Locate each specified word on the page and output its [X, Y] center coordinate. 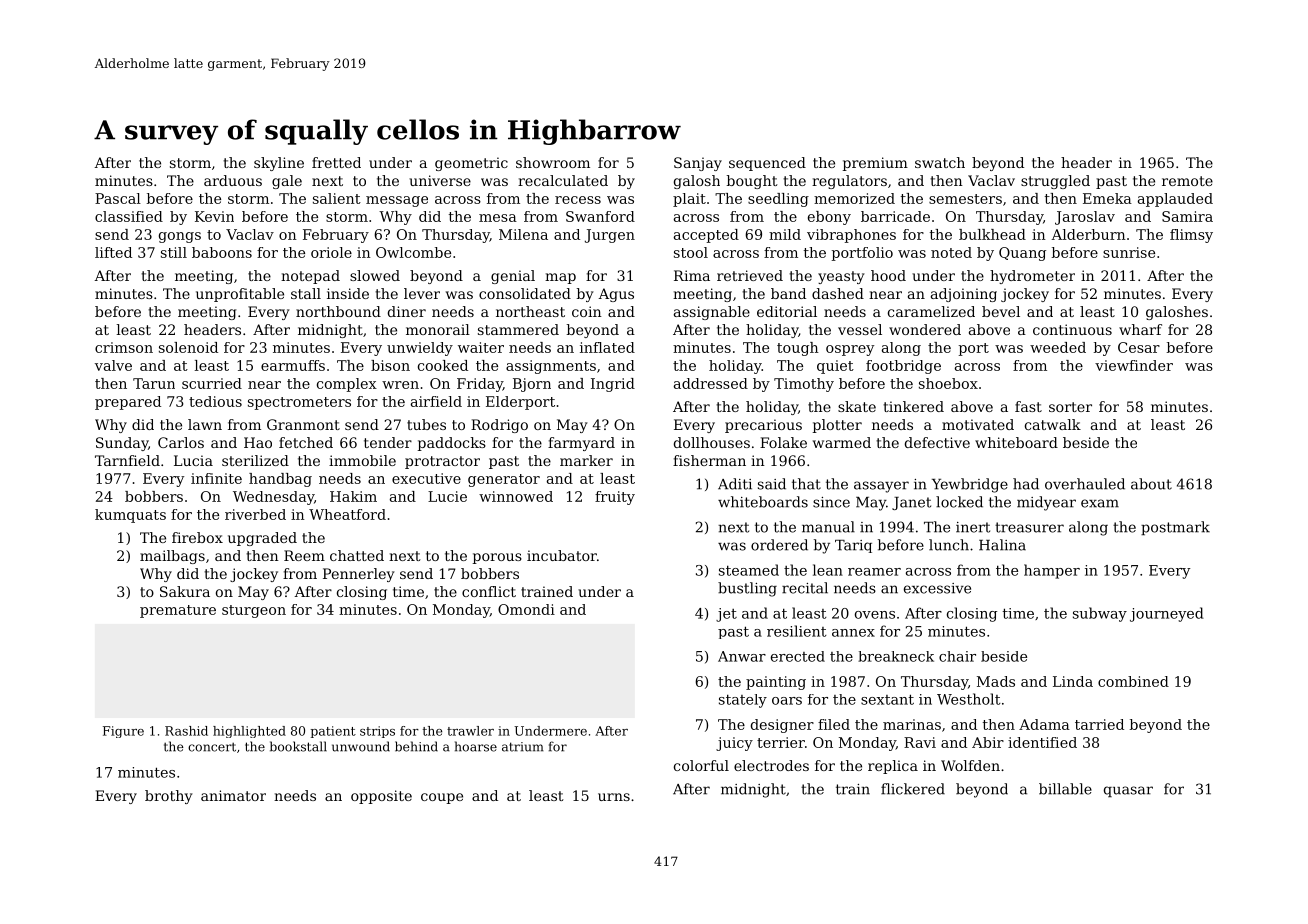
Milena [523, 234]
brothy [169, 797]
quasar [1128, 791]
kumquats [130, 516]
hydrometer [1032, 277]
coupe [442, 798]
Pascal [118, 198]
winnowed [516, 496]
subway [1100, 614]
